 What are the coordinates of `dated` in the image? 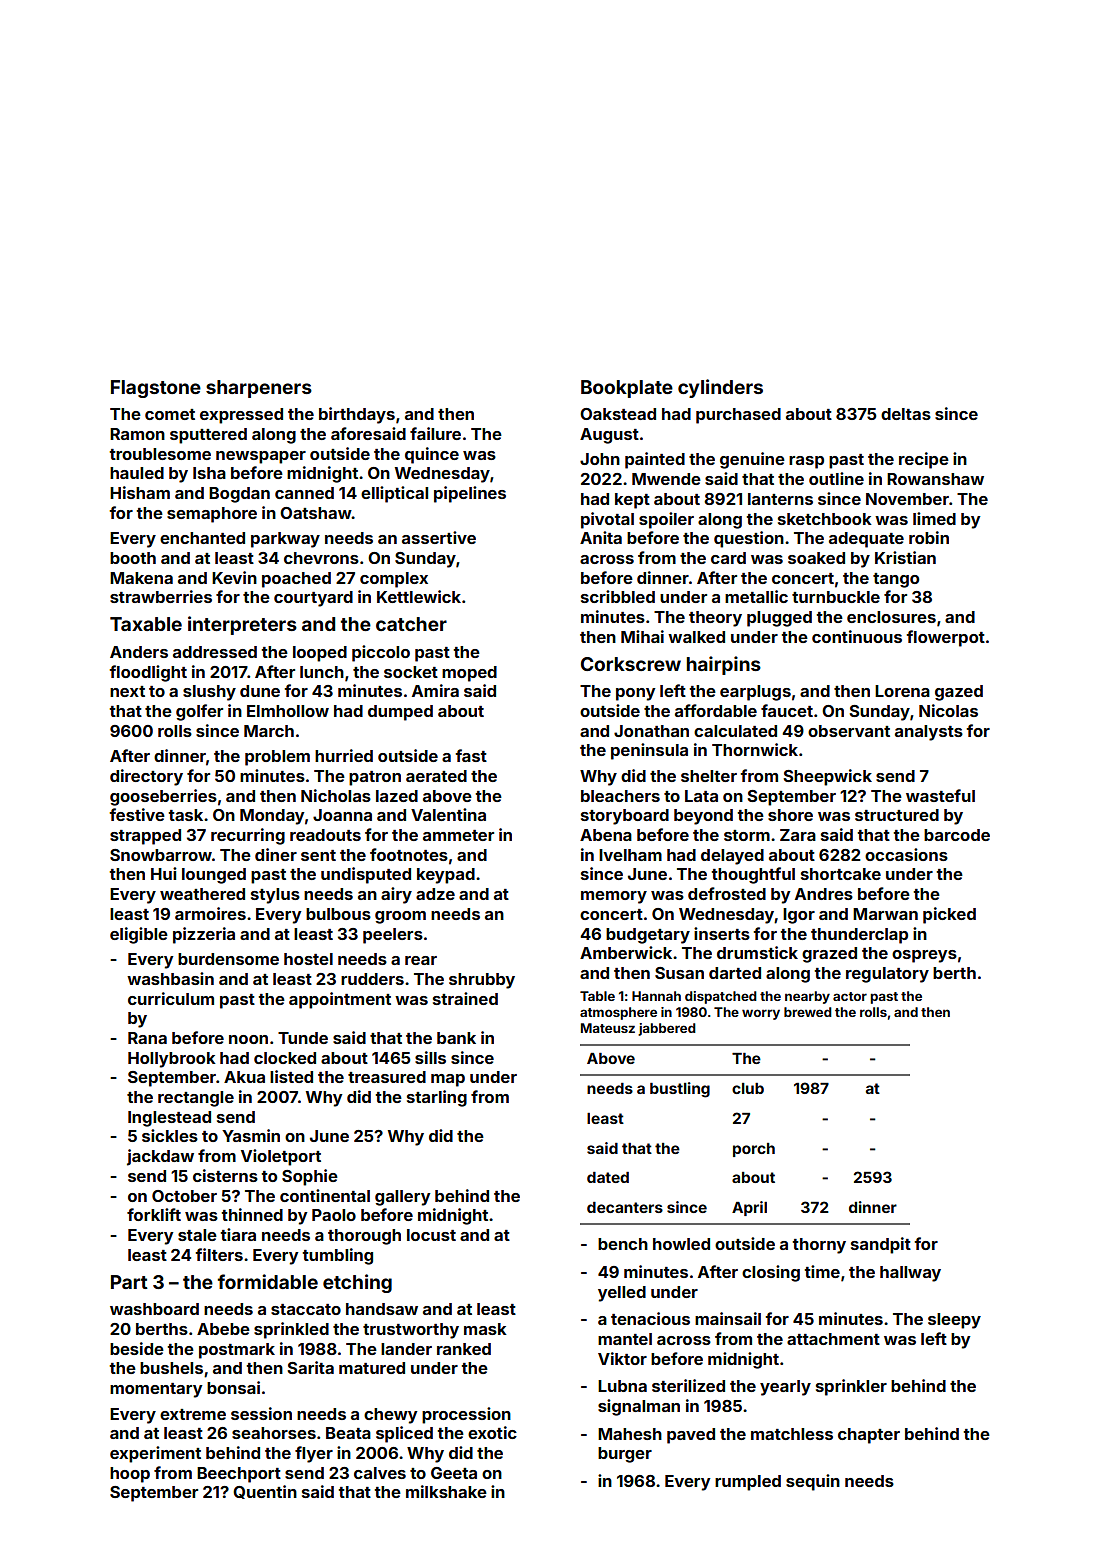 It's located at (608, 1177).
